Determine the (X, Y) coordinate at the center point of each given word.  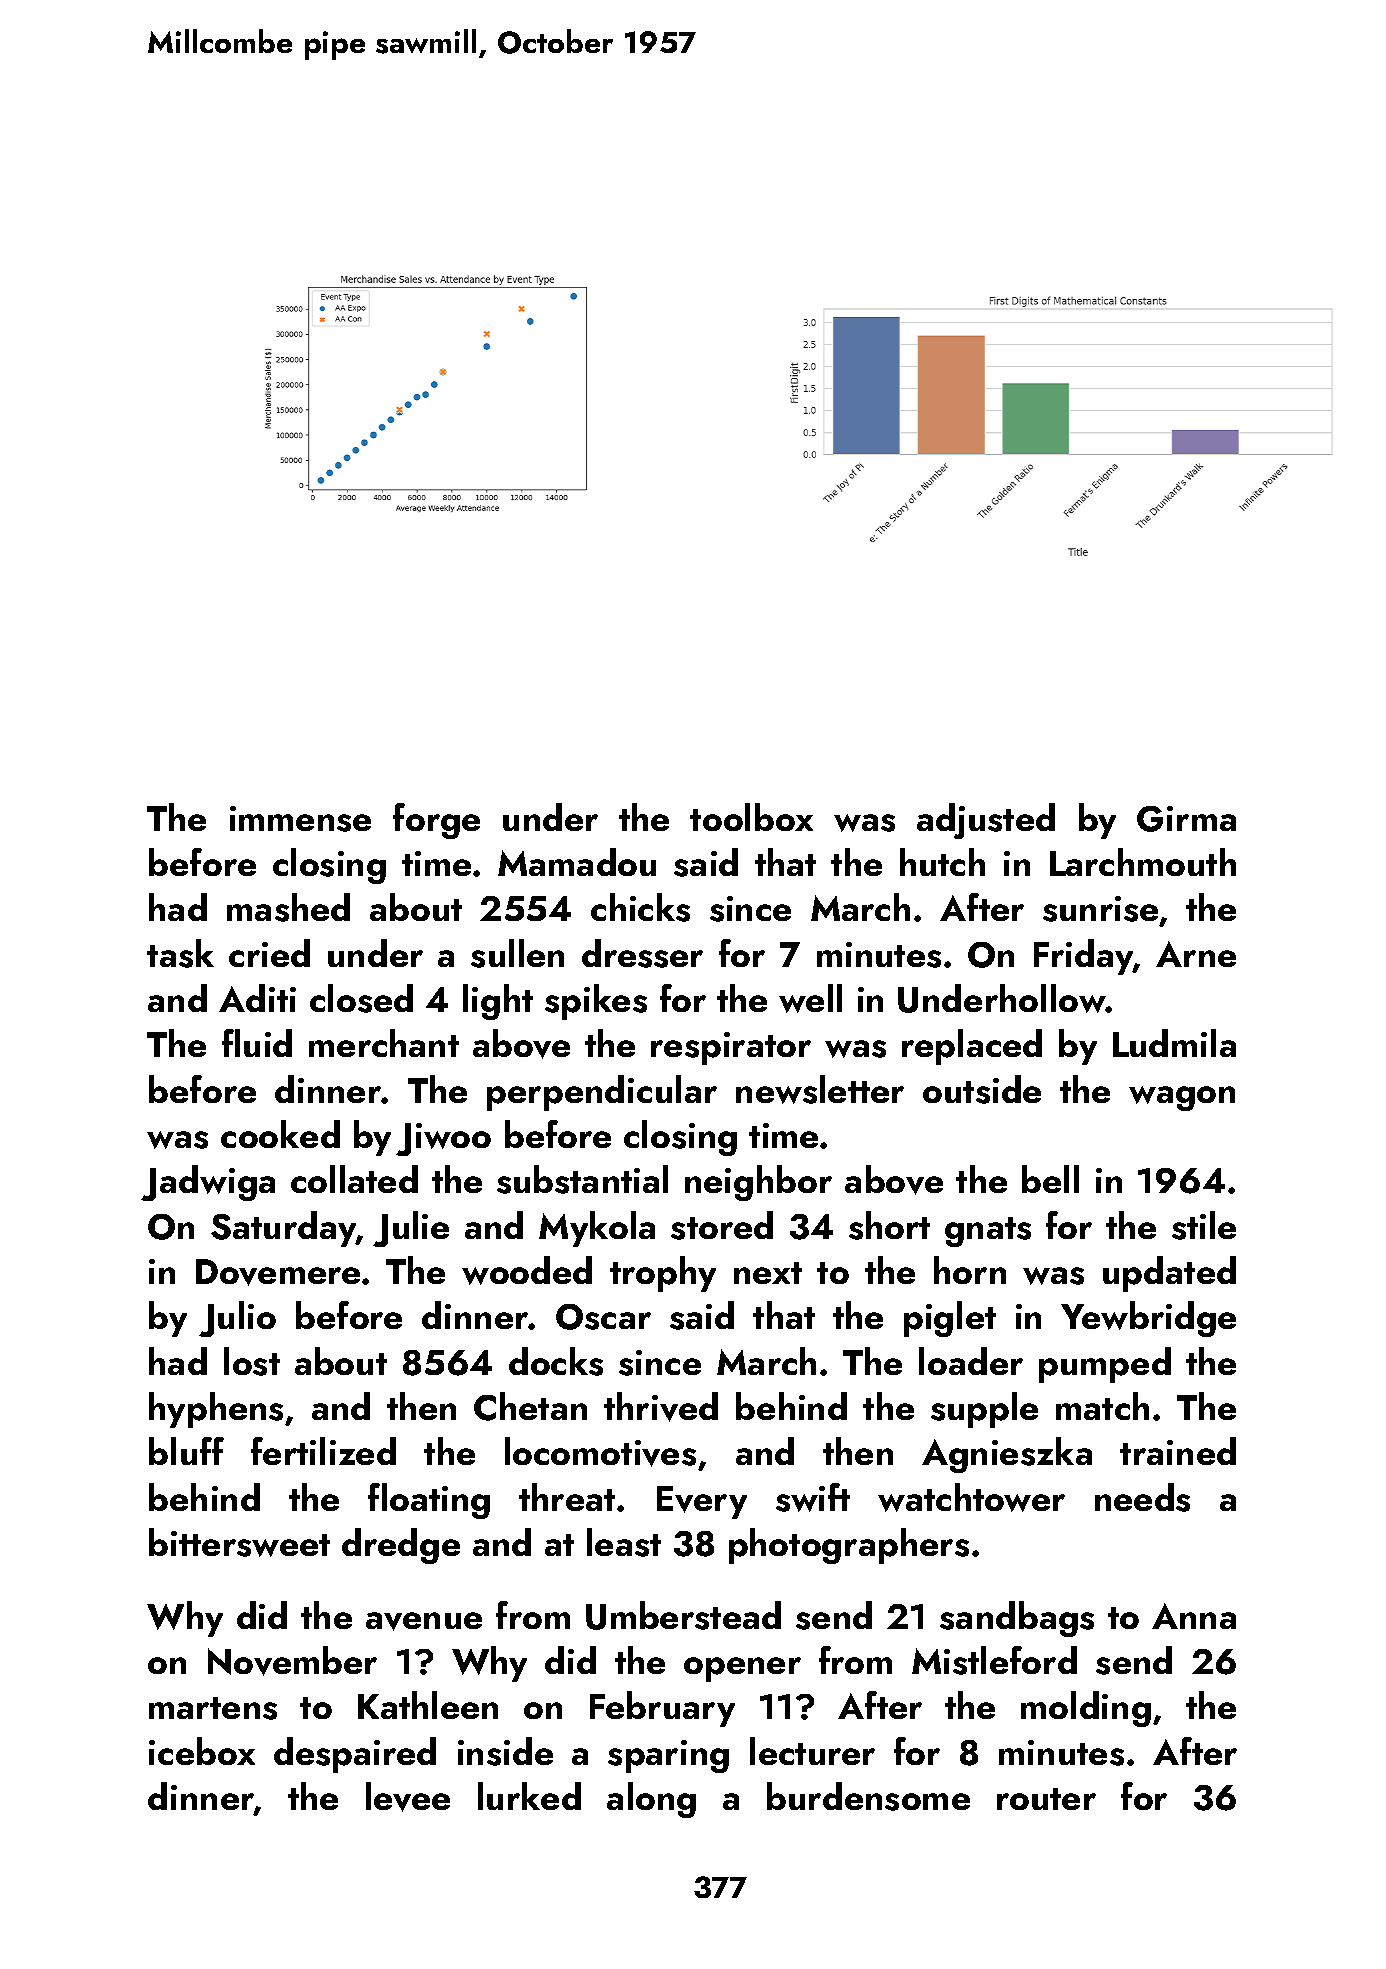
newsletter (820, 1089)
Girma (1186, 819)
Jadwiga (208, 1183)
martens (213, 1708)
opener (742, 1669)
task (180, 953)
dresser (642, 953)
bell (1050, 1179)
